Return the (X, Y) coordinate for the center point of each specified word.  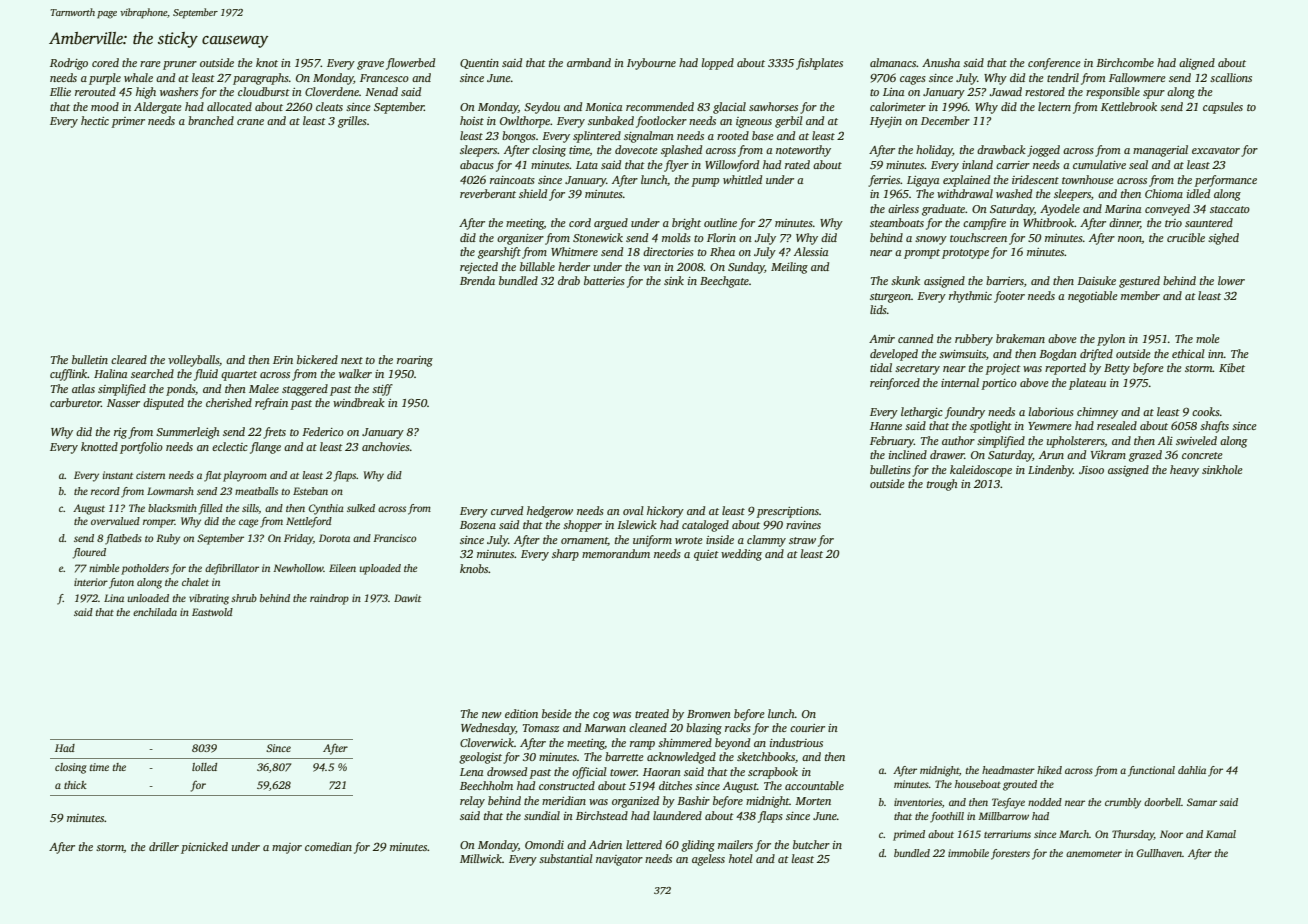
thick (75, 785)
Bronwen (709, 714)
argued (611, 224)
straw (802, 540)
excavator (1216, 150)
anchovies (386, 446)
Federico (323, 431)
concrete (1202, 455)
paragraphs (261, 79)
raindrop (329, 599)
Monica (603, 107)
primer (128, 122)
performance (1225, 181)
